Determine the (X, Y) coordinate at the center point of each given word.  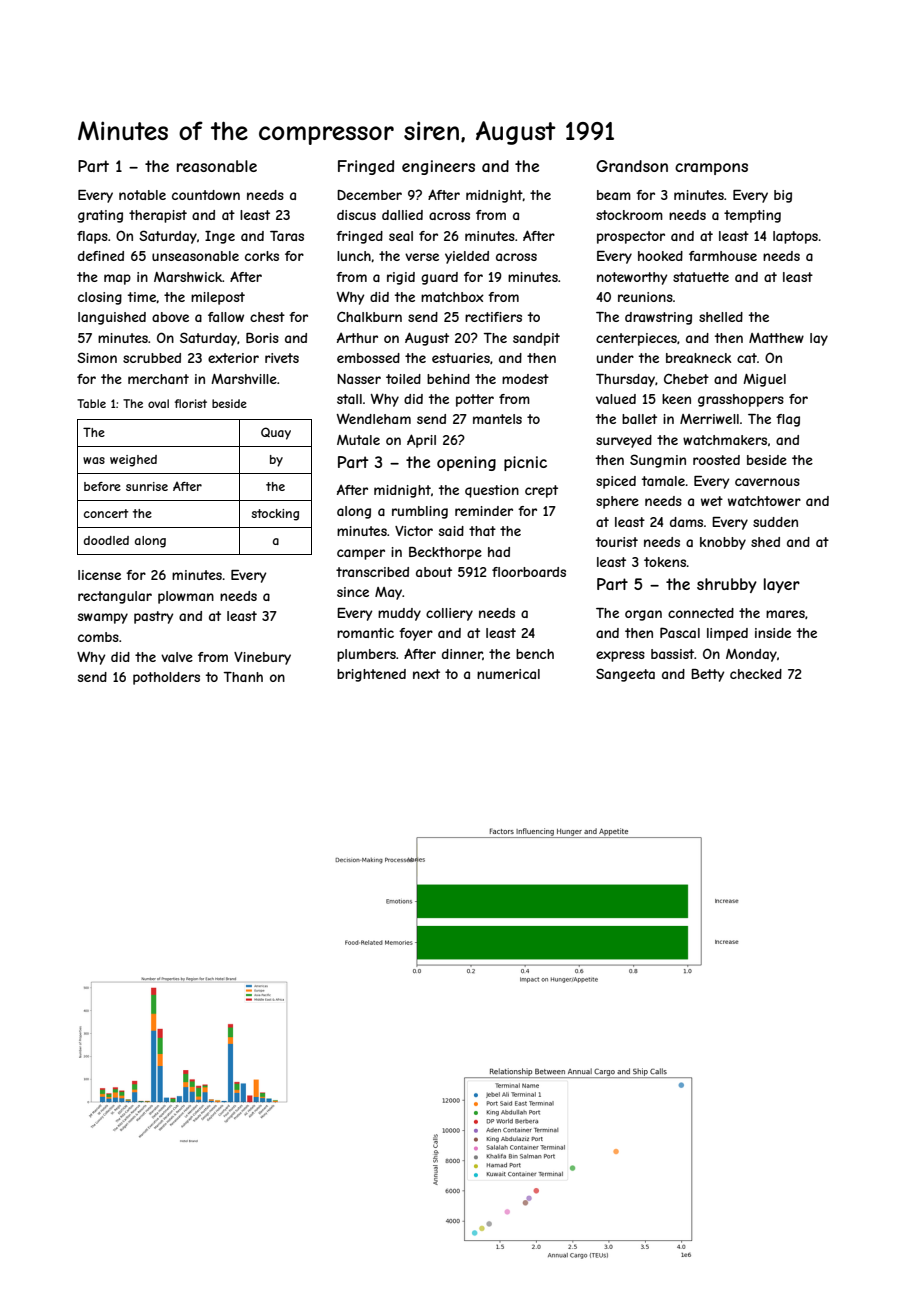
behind (448, 379)
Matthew (776, 338)
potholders (166, 678)
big (783, 196)
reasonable (217, 166)
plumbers (366, 655)
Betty (708, 675)
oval (158, 403)
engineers (438, 167)
